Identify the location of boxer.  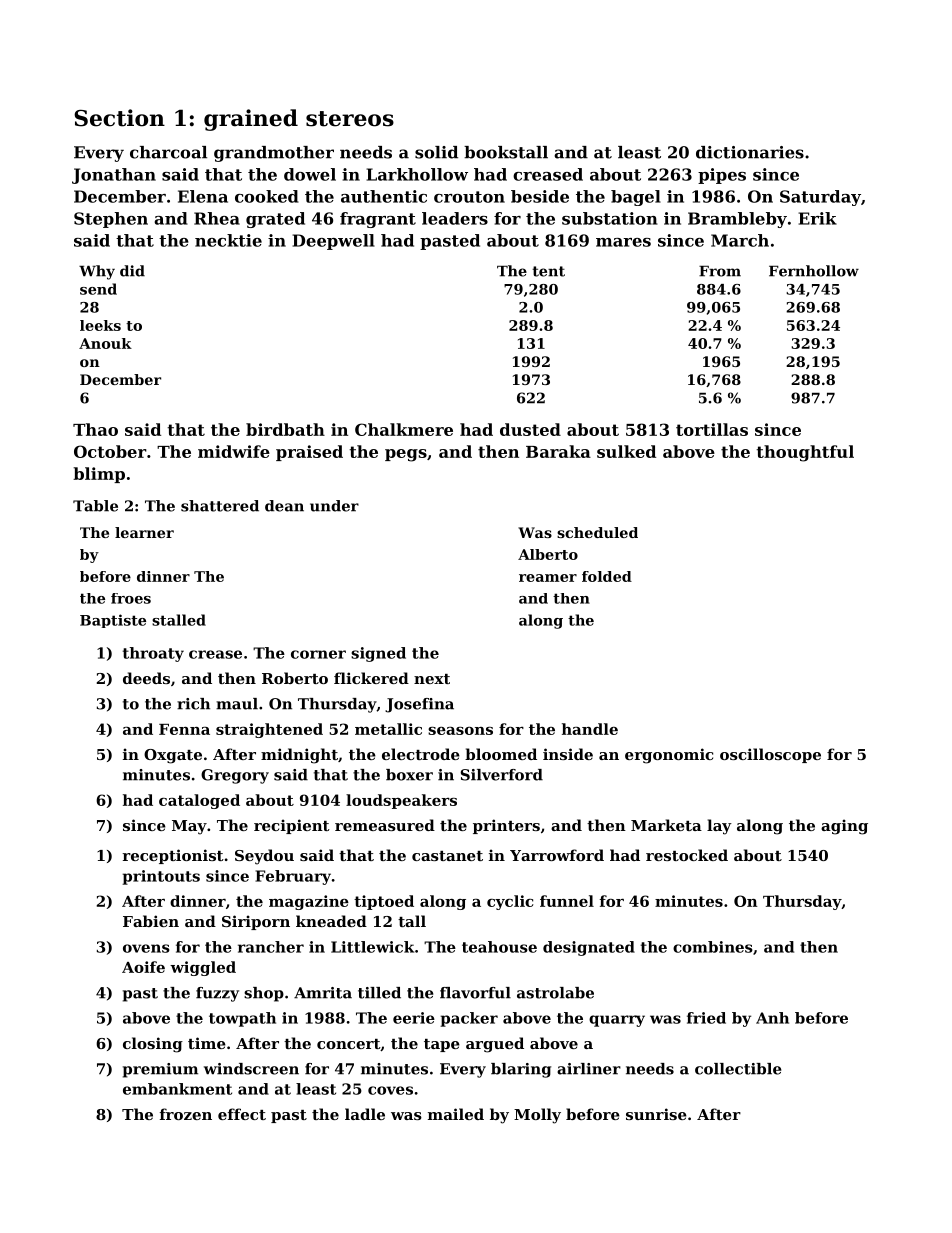
(409, 775).
